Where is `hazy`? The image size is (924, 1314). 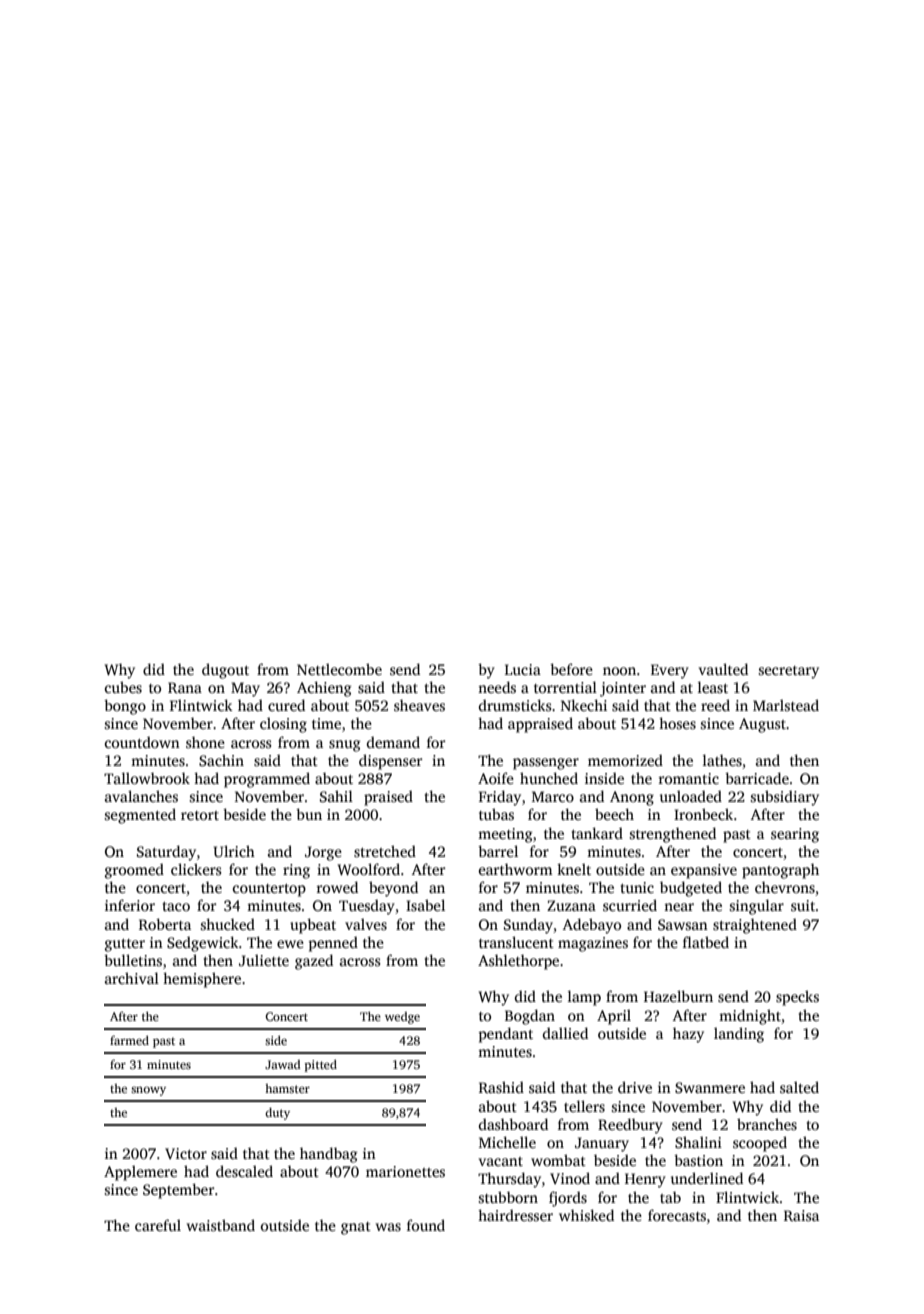 hazy is located at coordinates (688, 1035).
